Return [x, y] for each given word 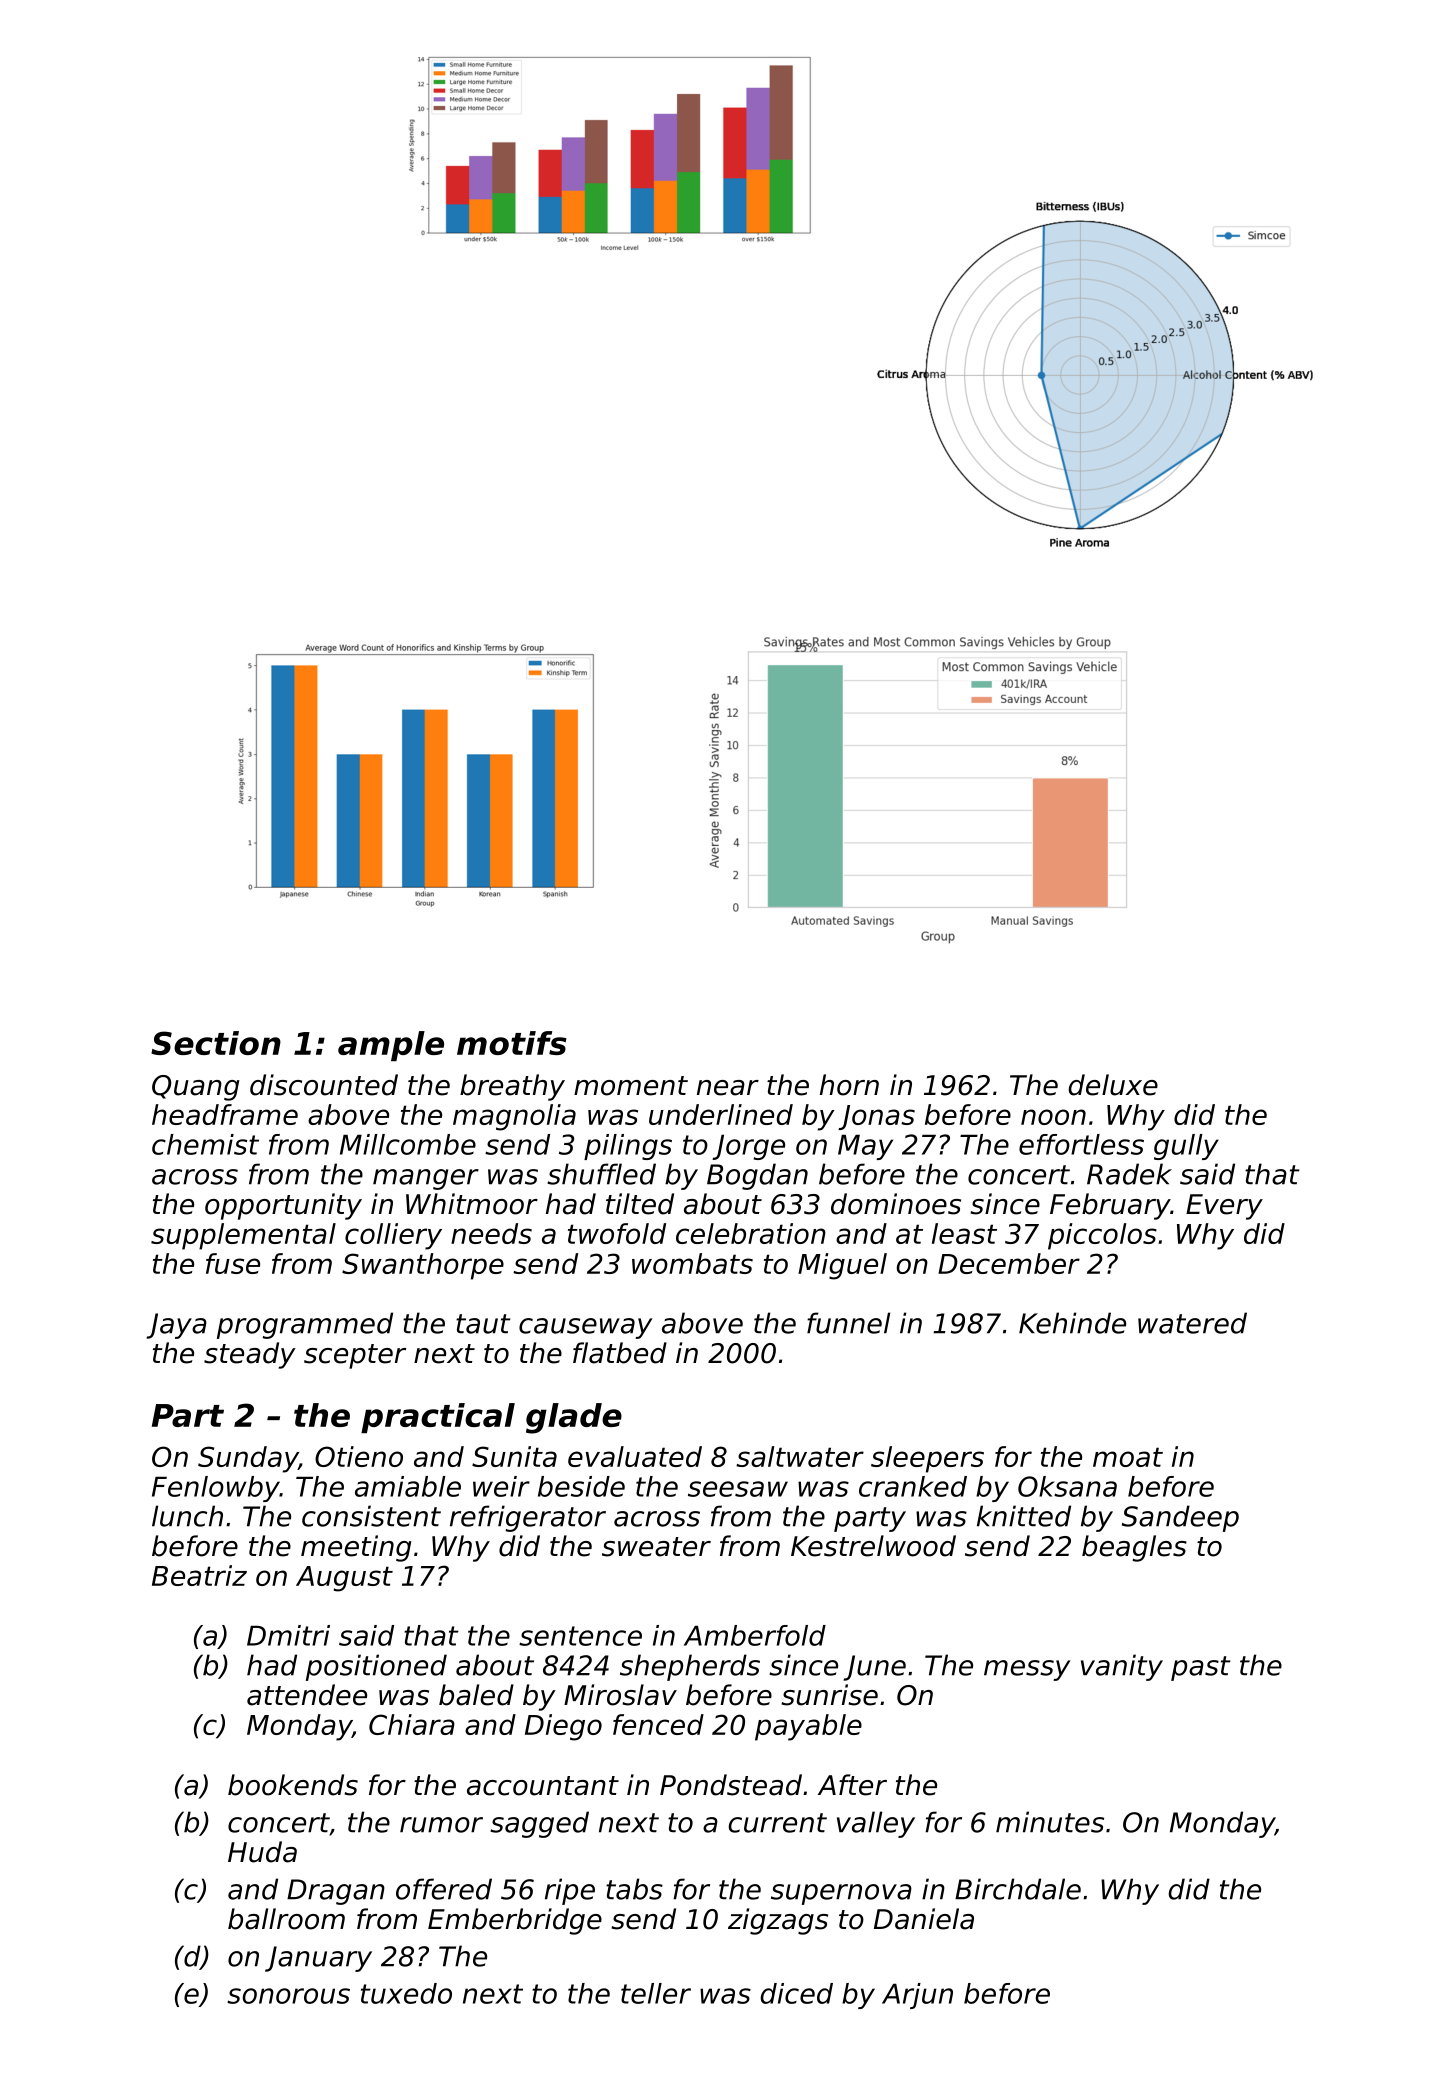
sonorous [288, 1996]
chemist [205, 1144]
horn [849, 1085]
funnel [848, 1323]
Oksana [1067, 1486]
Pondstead [731, 1785]
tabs [634, 1889]
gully [1186, 1147]
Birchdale [1018, 1889]
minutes [1050, 1822]
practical [438, 1418]
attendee [307, 1695]
